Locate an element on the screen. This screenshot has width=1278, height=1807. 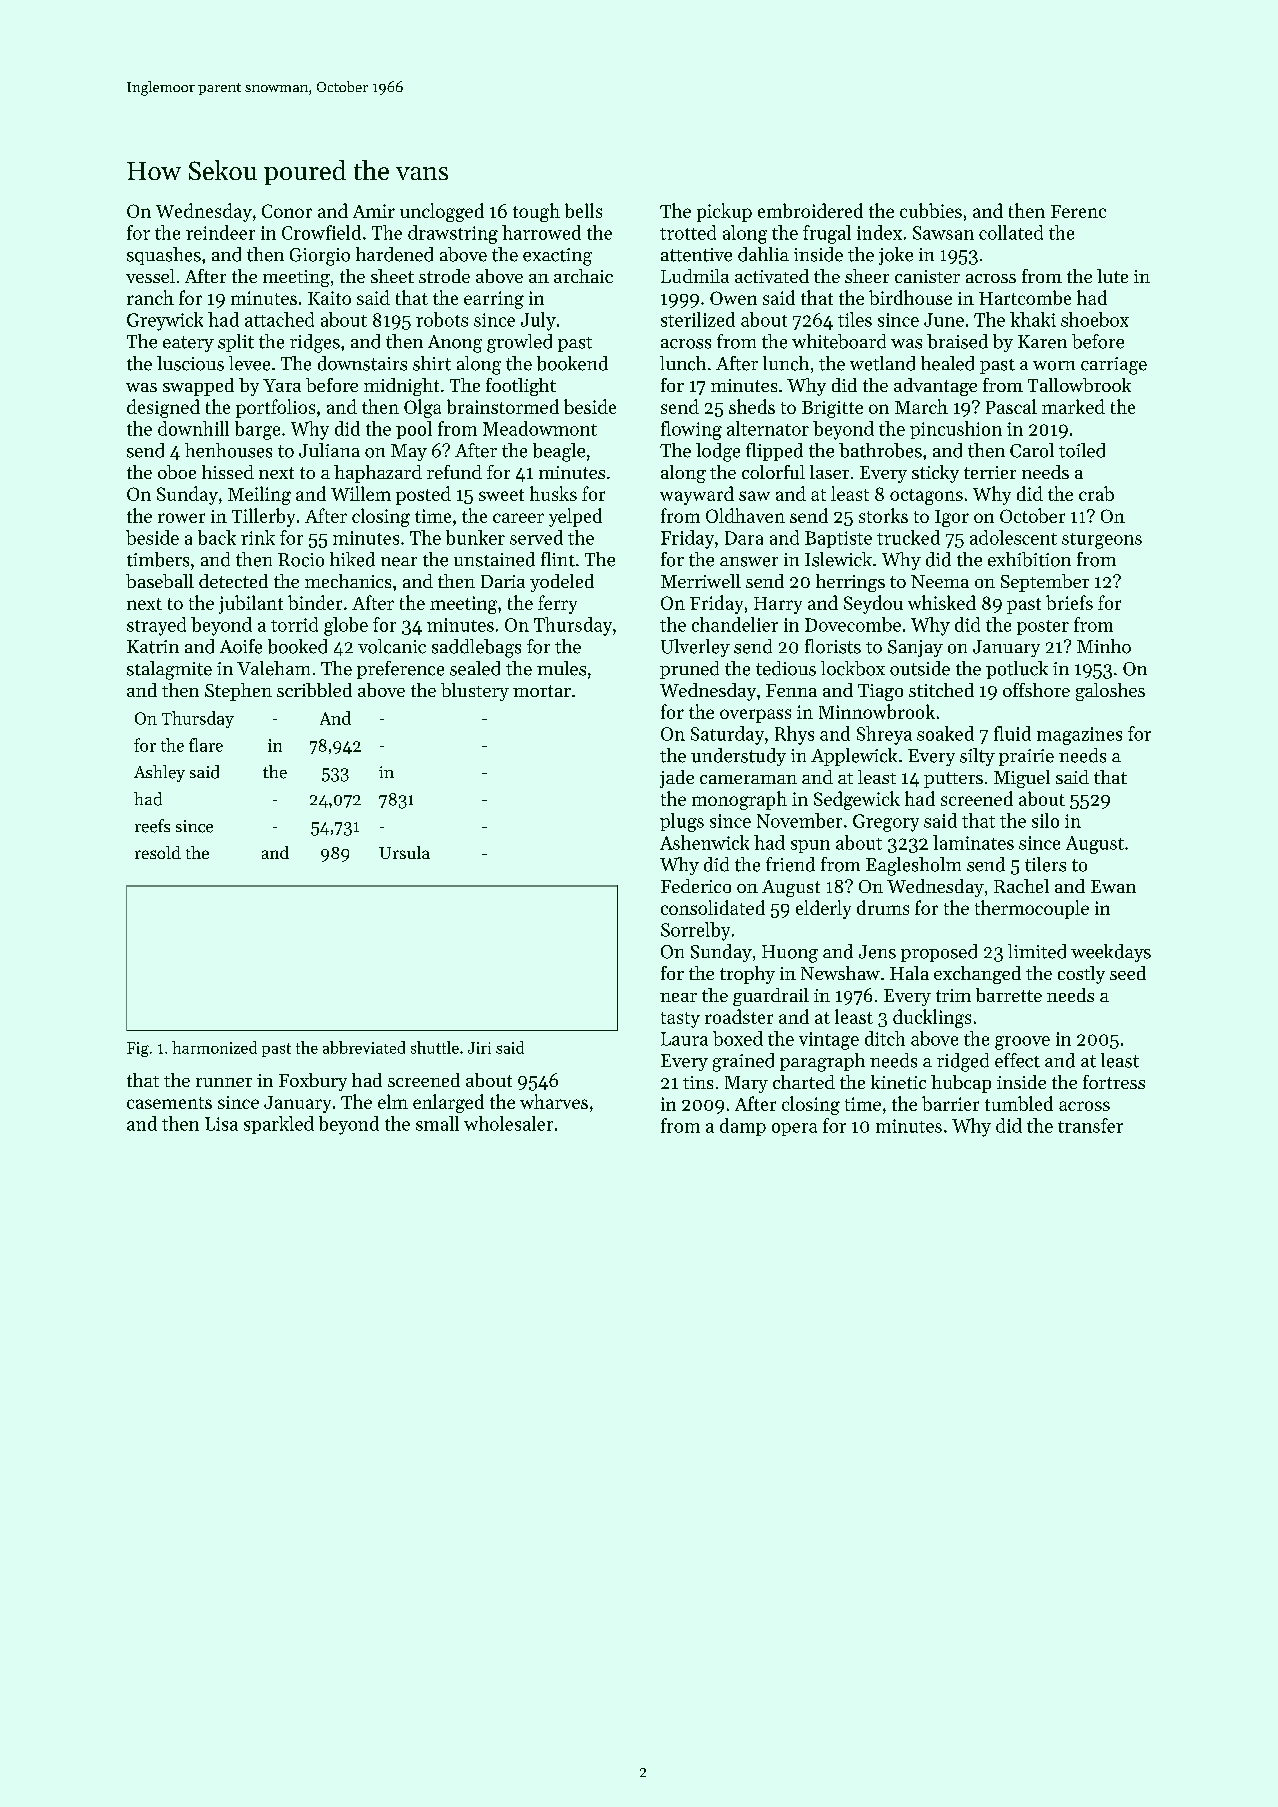
Tillerby is located at coordinates (263, 517).
